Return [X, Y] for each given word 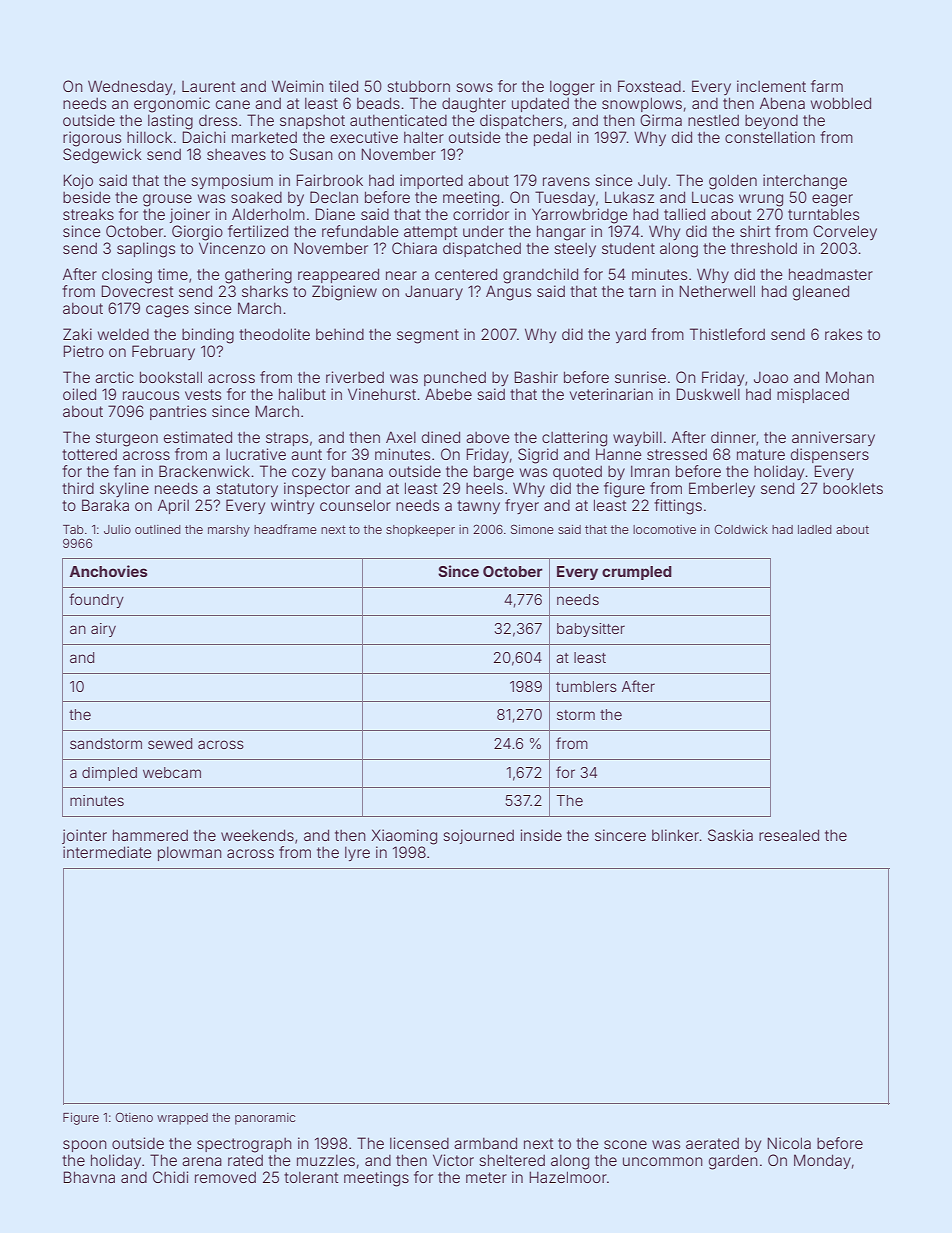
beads [378, 103]
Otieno [134, 1117]
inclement [771, 86]
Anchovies [109, 571]
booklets [853, 488]
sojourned [478, 836]
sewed [170, 743]
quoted [577, 472]
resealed [789, 835]
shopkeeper [420, 531]
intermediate [107, 852]
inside [541, 835]
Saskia [730, 835]
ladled [815, 529]
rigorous [92, 139]
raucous [151, 395]
